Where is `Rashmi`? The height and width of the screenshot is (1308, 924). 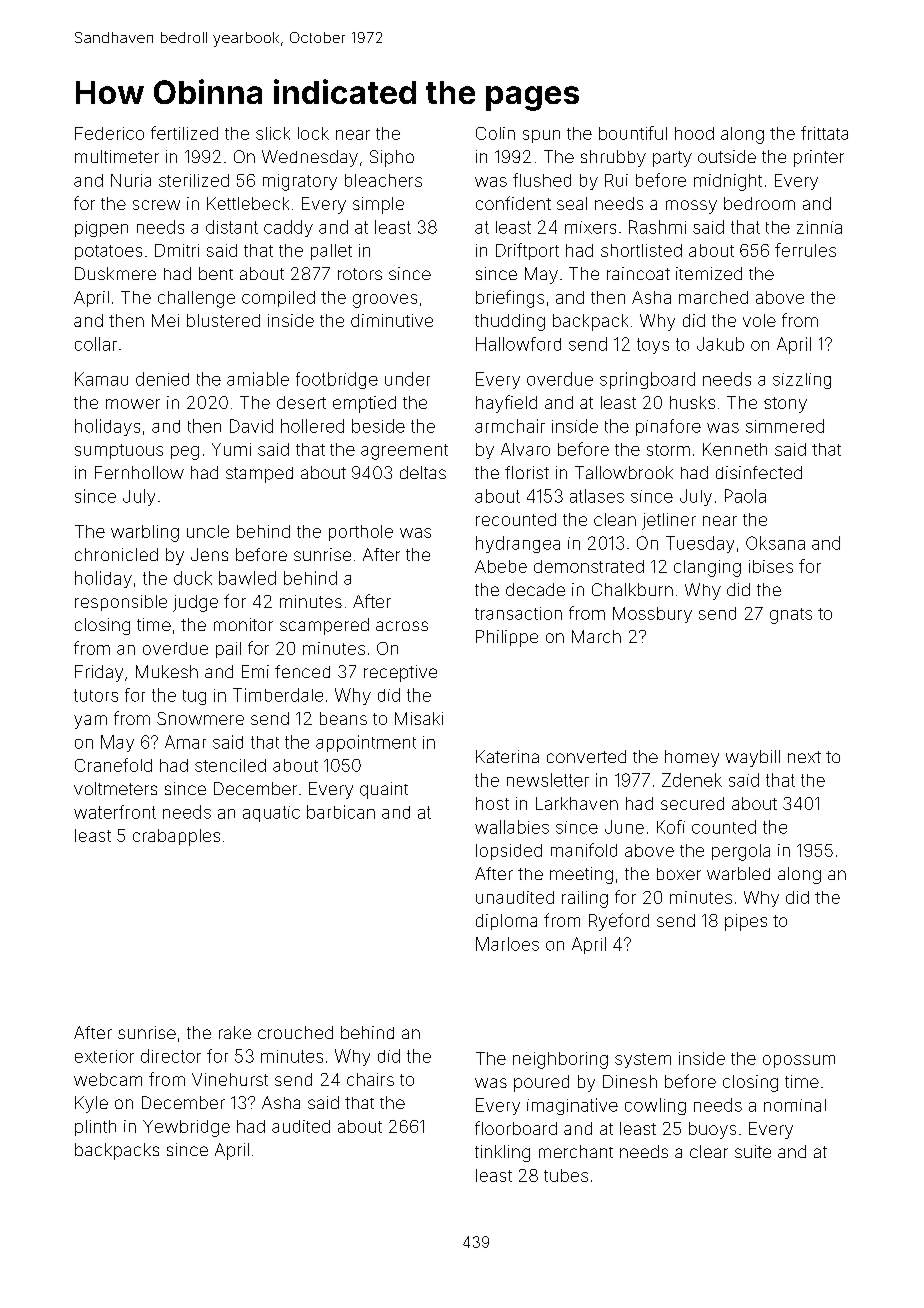
Rashmi is located at coordinates (657, 227).
